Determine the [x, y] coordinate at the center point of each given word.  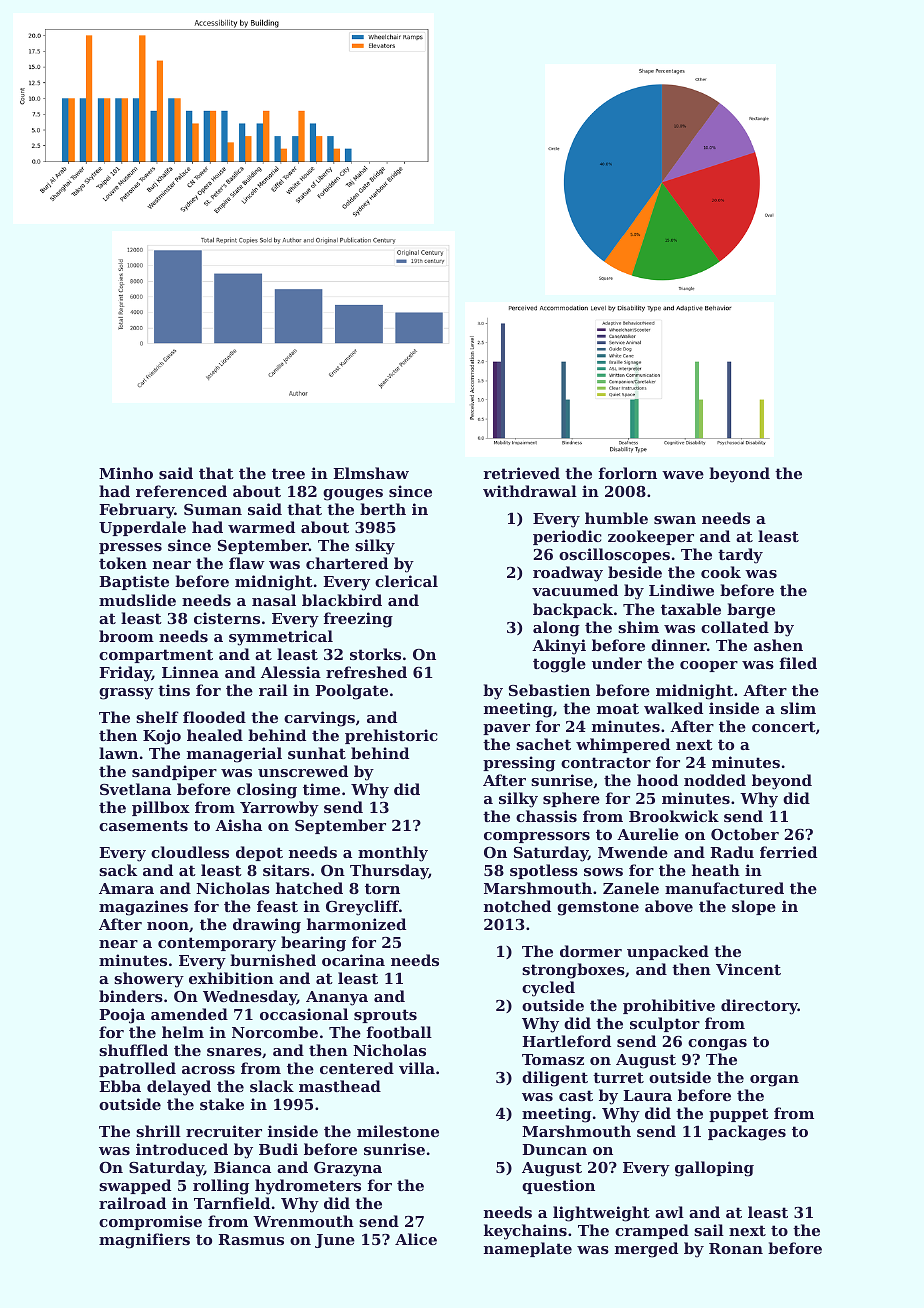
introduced [182, 1149]
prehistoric [391, 736]
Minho [126, 473]
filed [798, 663]
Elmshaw [371, 473]
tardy [740, 556]
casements [143, 825]
